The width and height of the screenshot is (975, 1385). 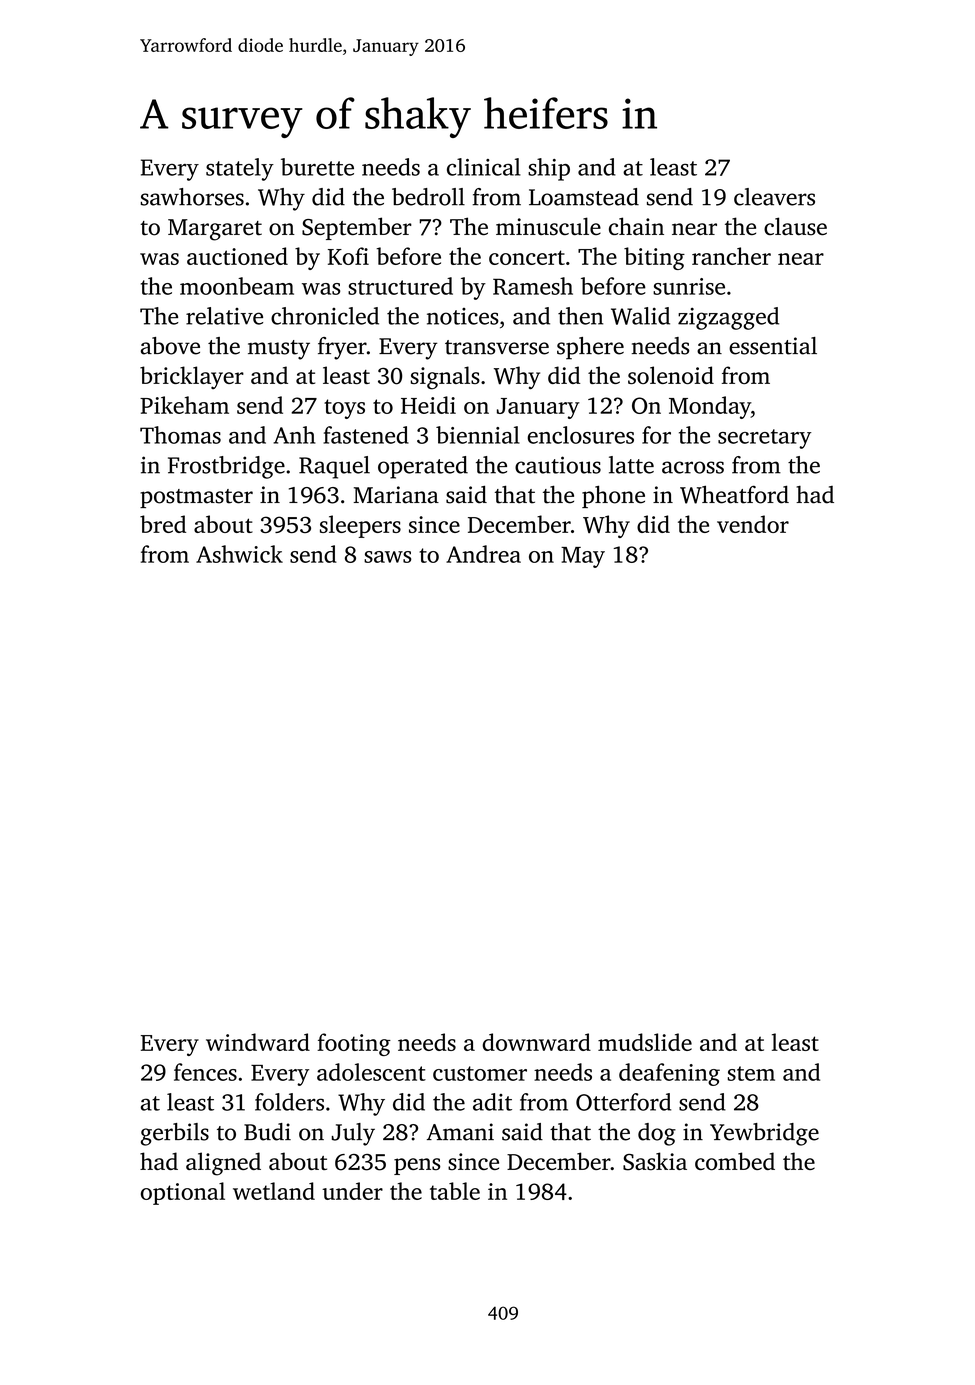 What do you see at coordinates (387, 557) in the screenshot?
I see `saws` at bounding box center [387, 557].
